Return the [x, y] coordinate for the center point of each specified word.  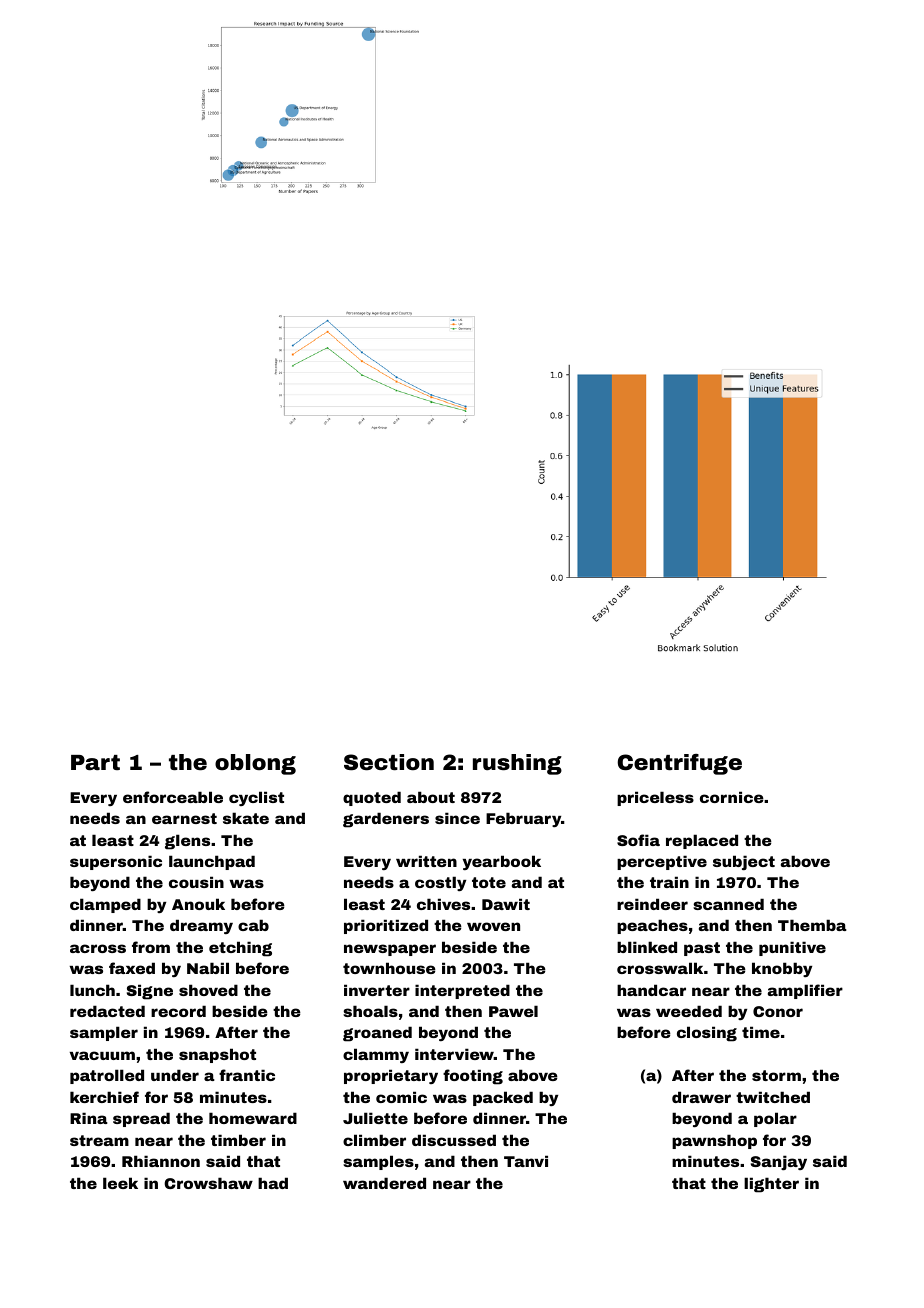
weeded [689, 1011]
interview [454, 1054]
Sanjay [779, 1162]
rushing [517, 764]
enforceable [173, 797]
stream [99, 1140]
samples [378, 1162]
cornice [732, 797]
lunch [92, 990]
